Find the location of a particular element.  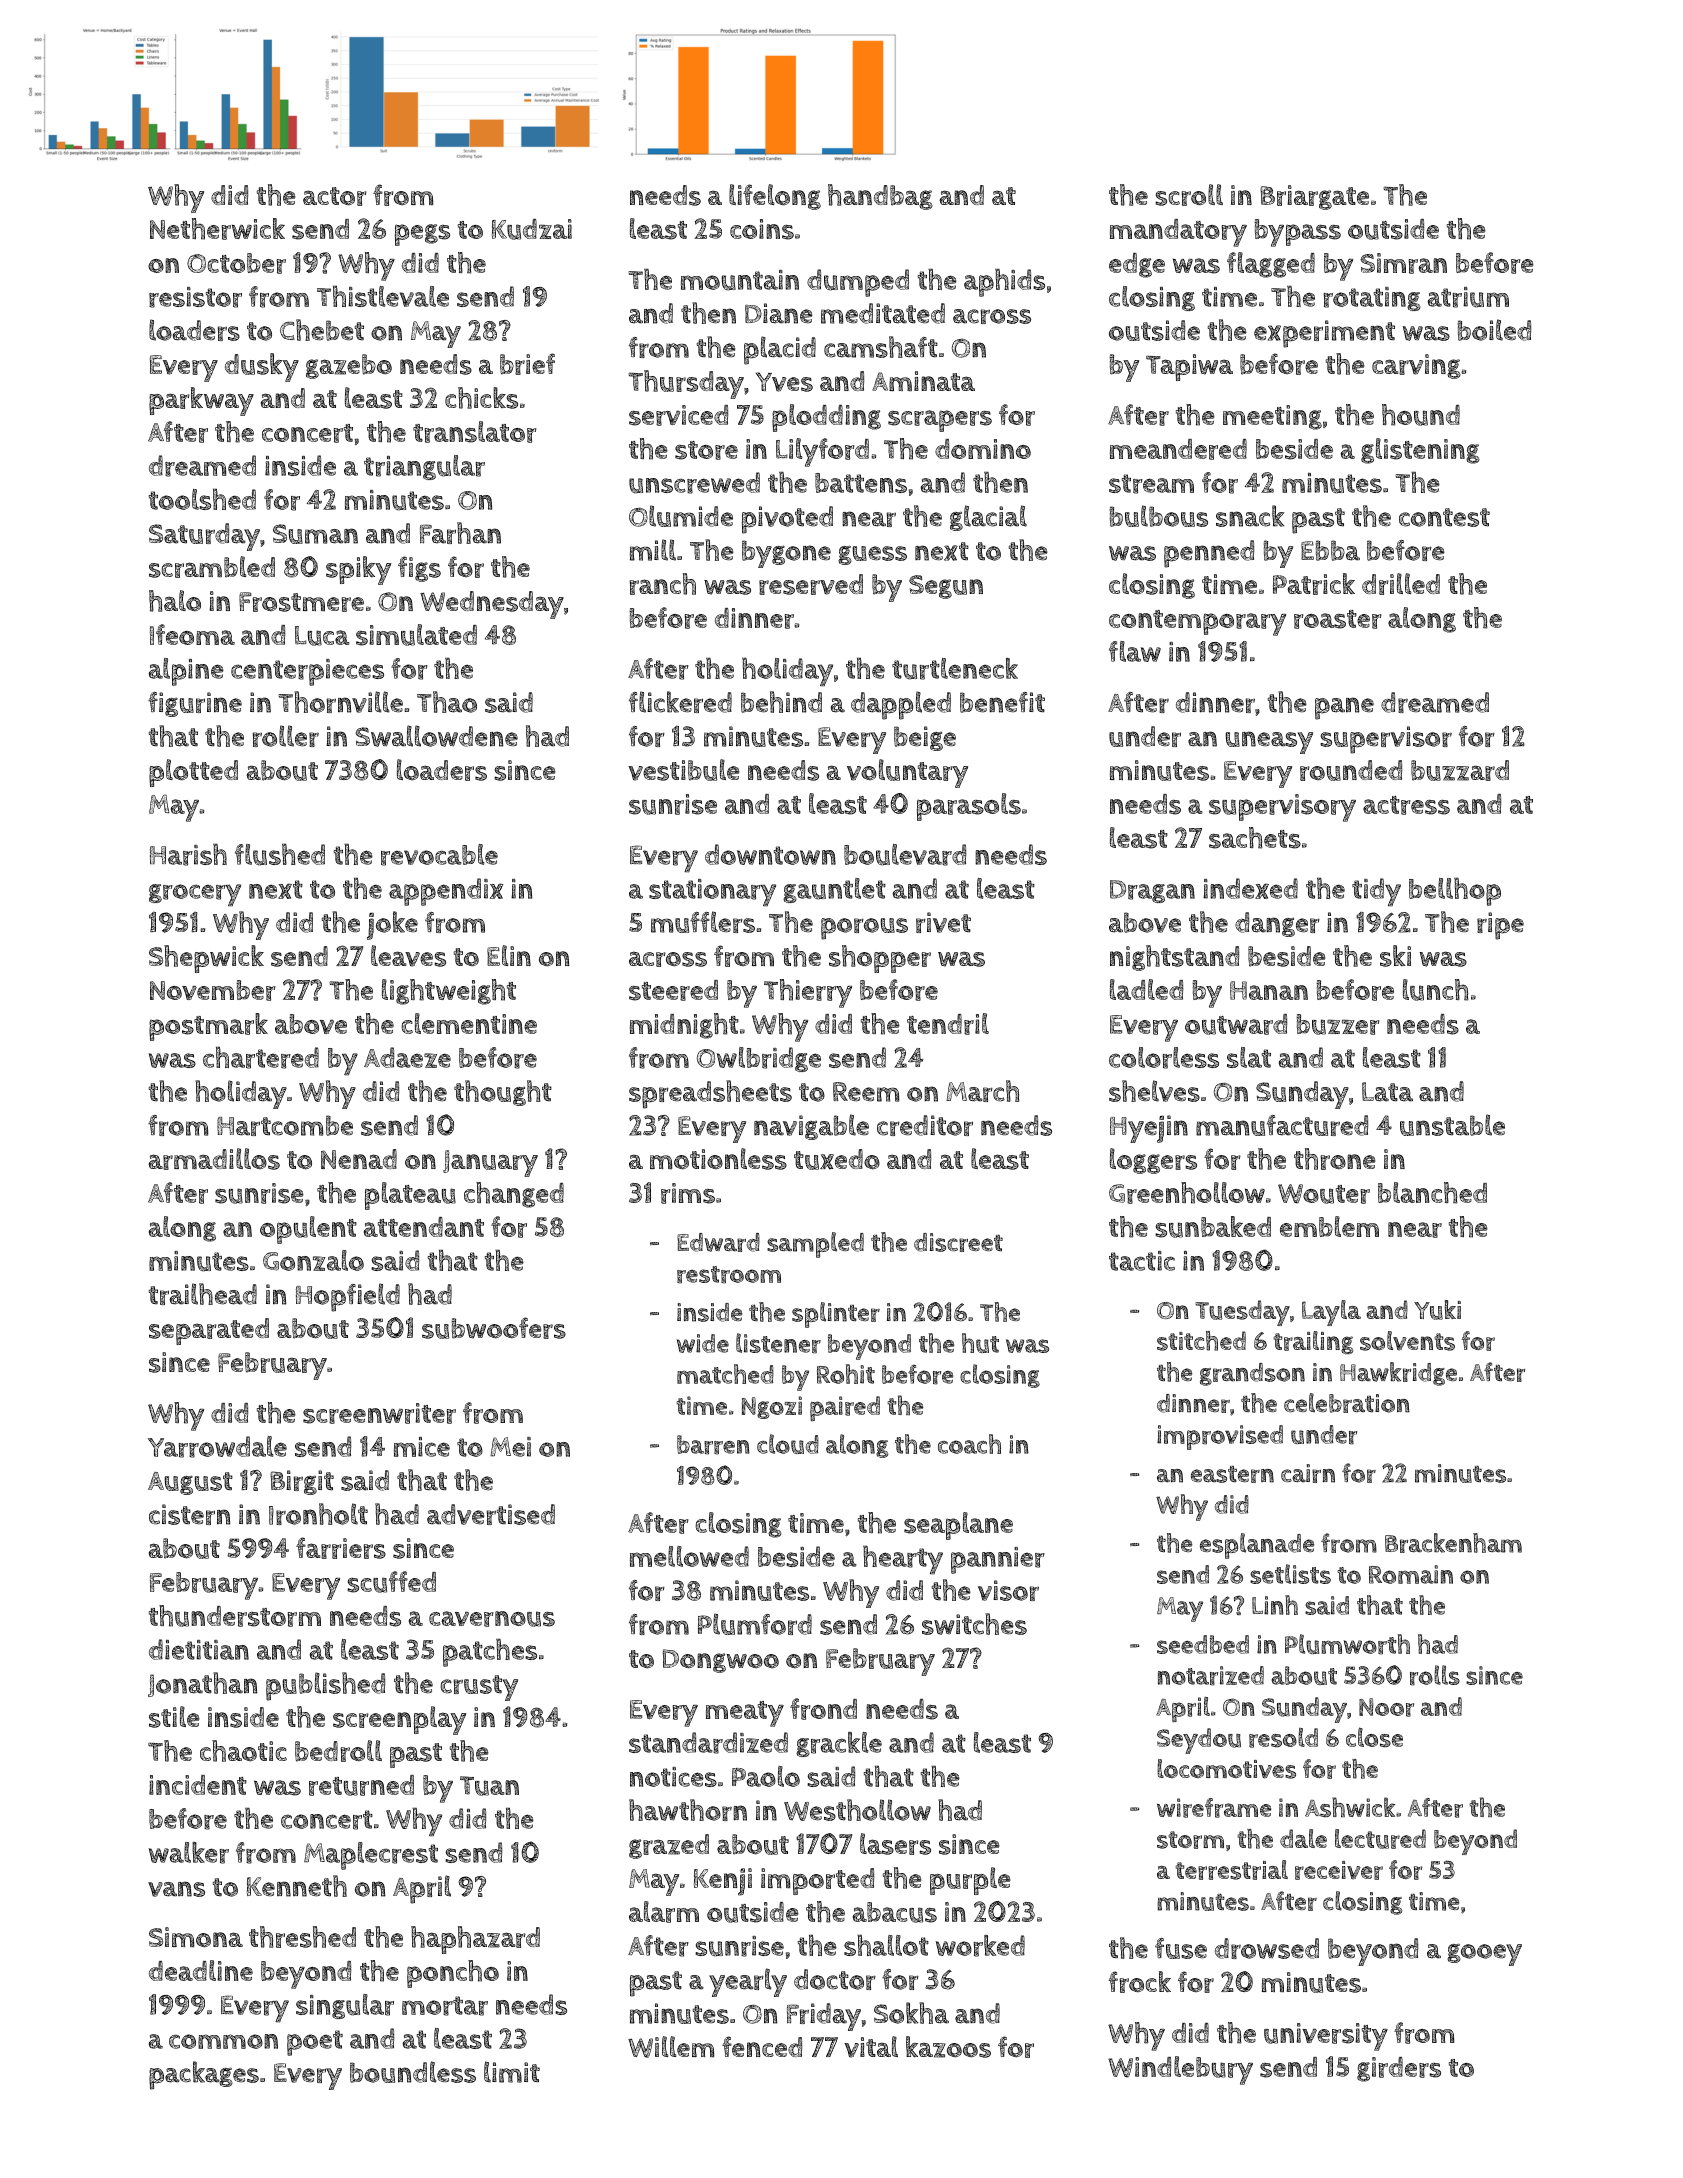

Mei is located at coordinates (510, 1447).
